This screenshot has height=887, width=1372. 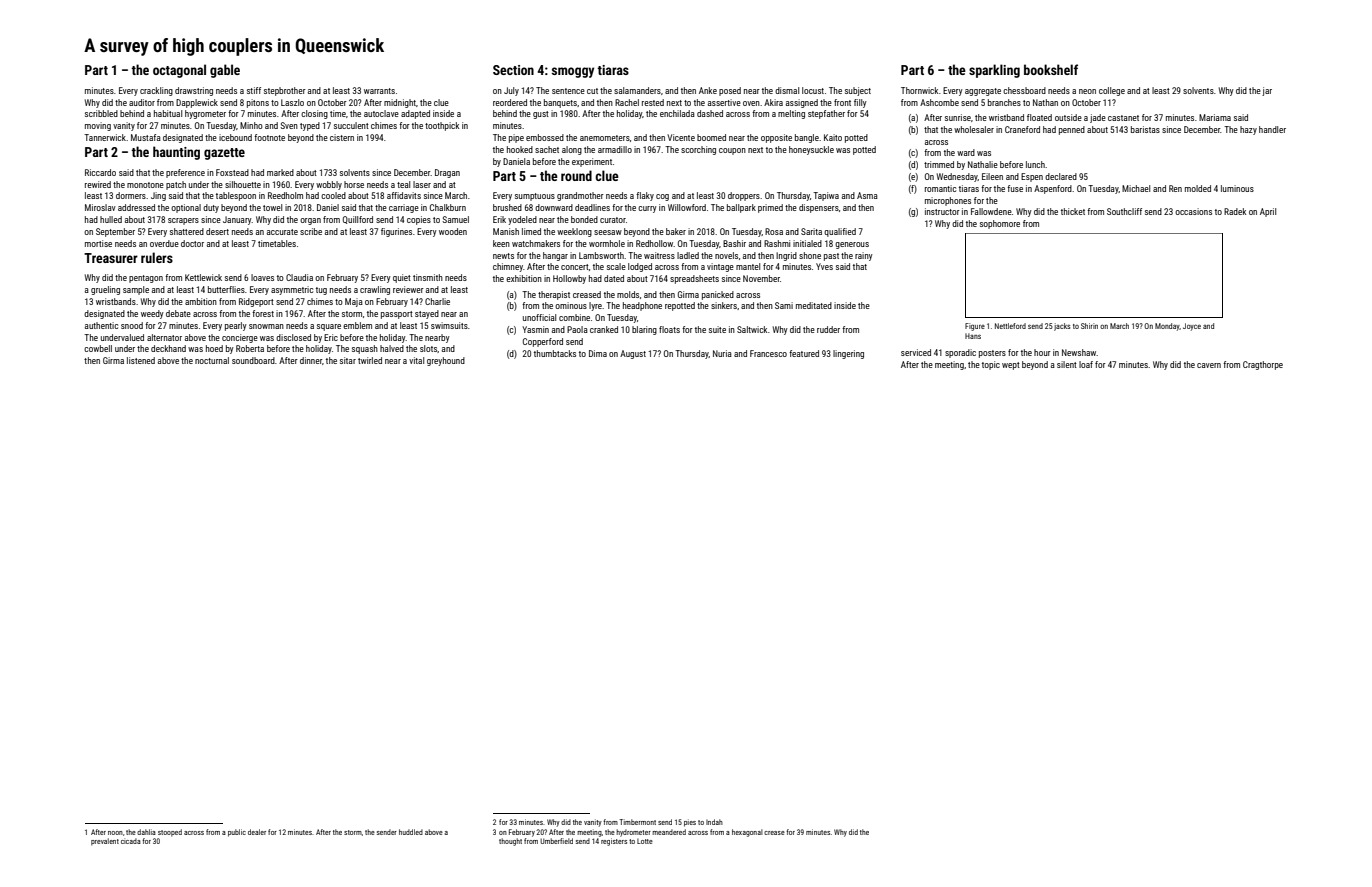 What do you see at coordinates (1086, 364) in the screenshot?
I see `loaf` at bounding box center [1086, 364].
